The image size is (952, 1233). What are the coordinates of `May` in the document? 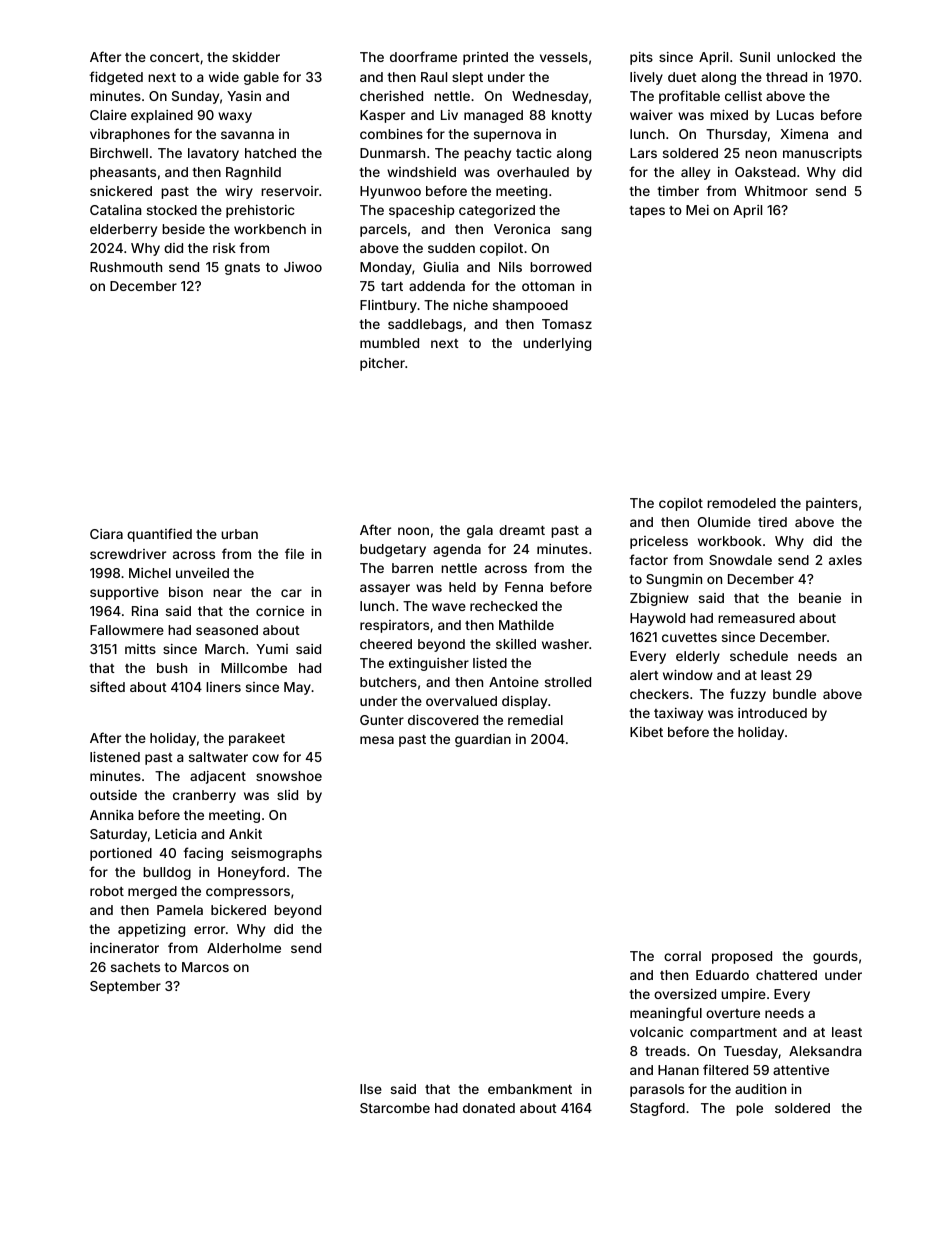 It's located at (297, 688).
